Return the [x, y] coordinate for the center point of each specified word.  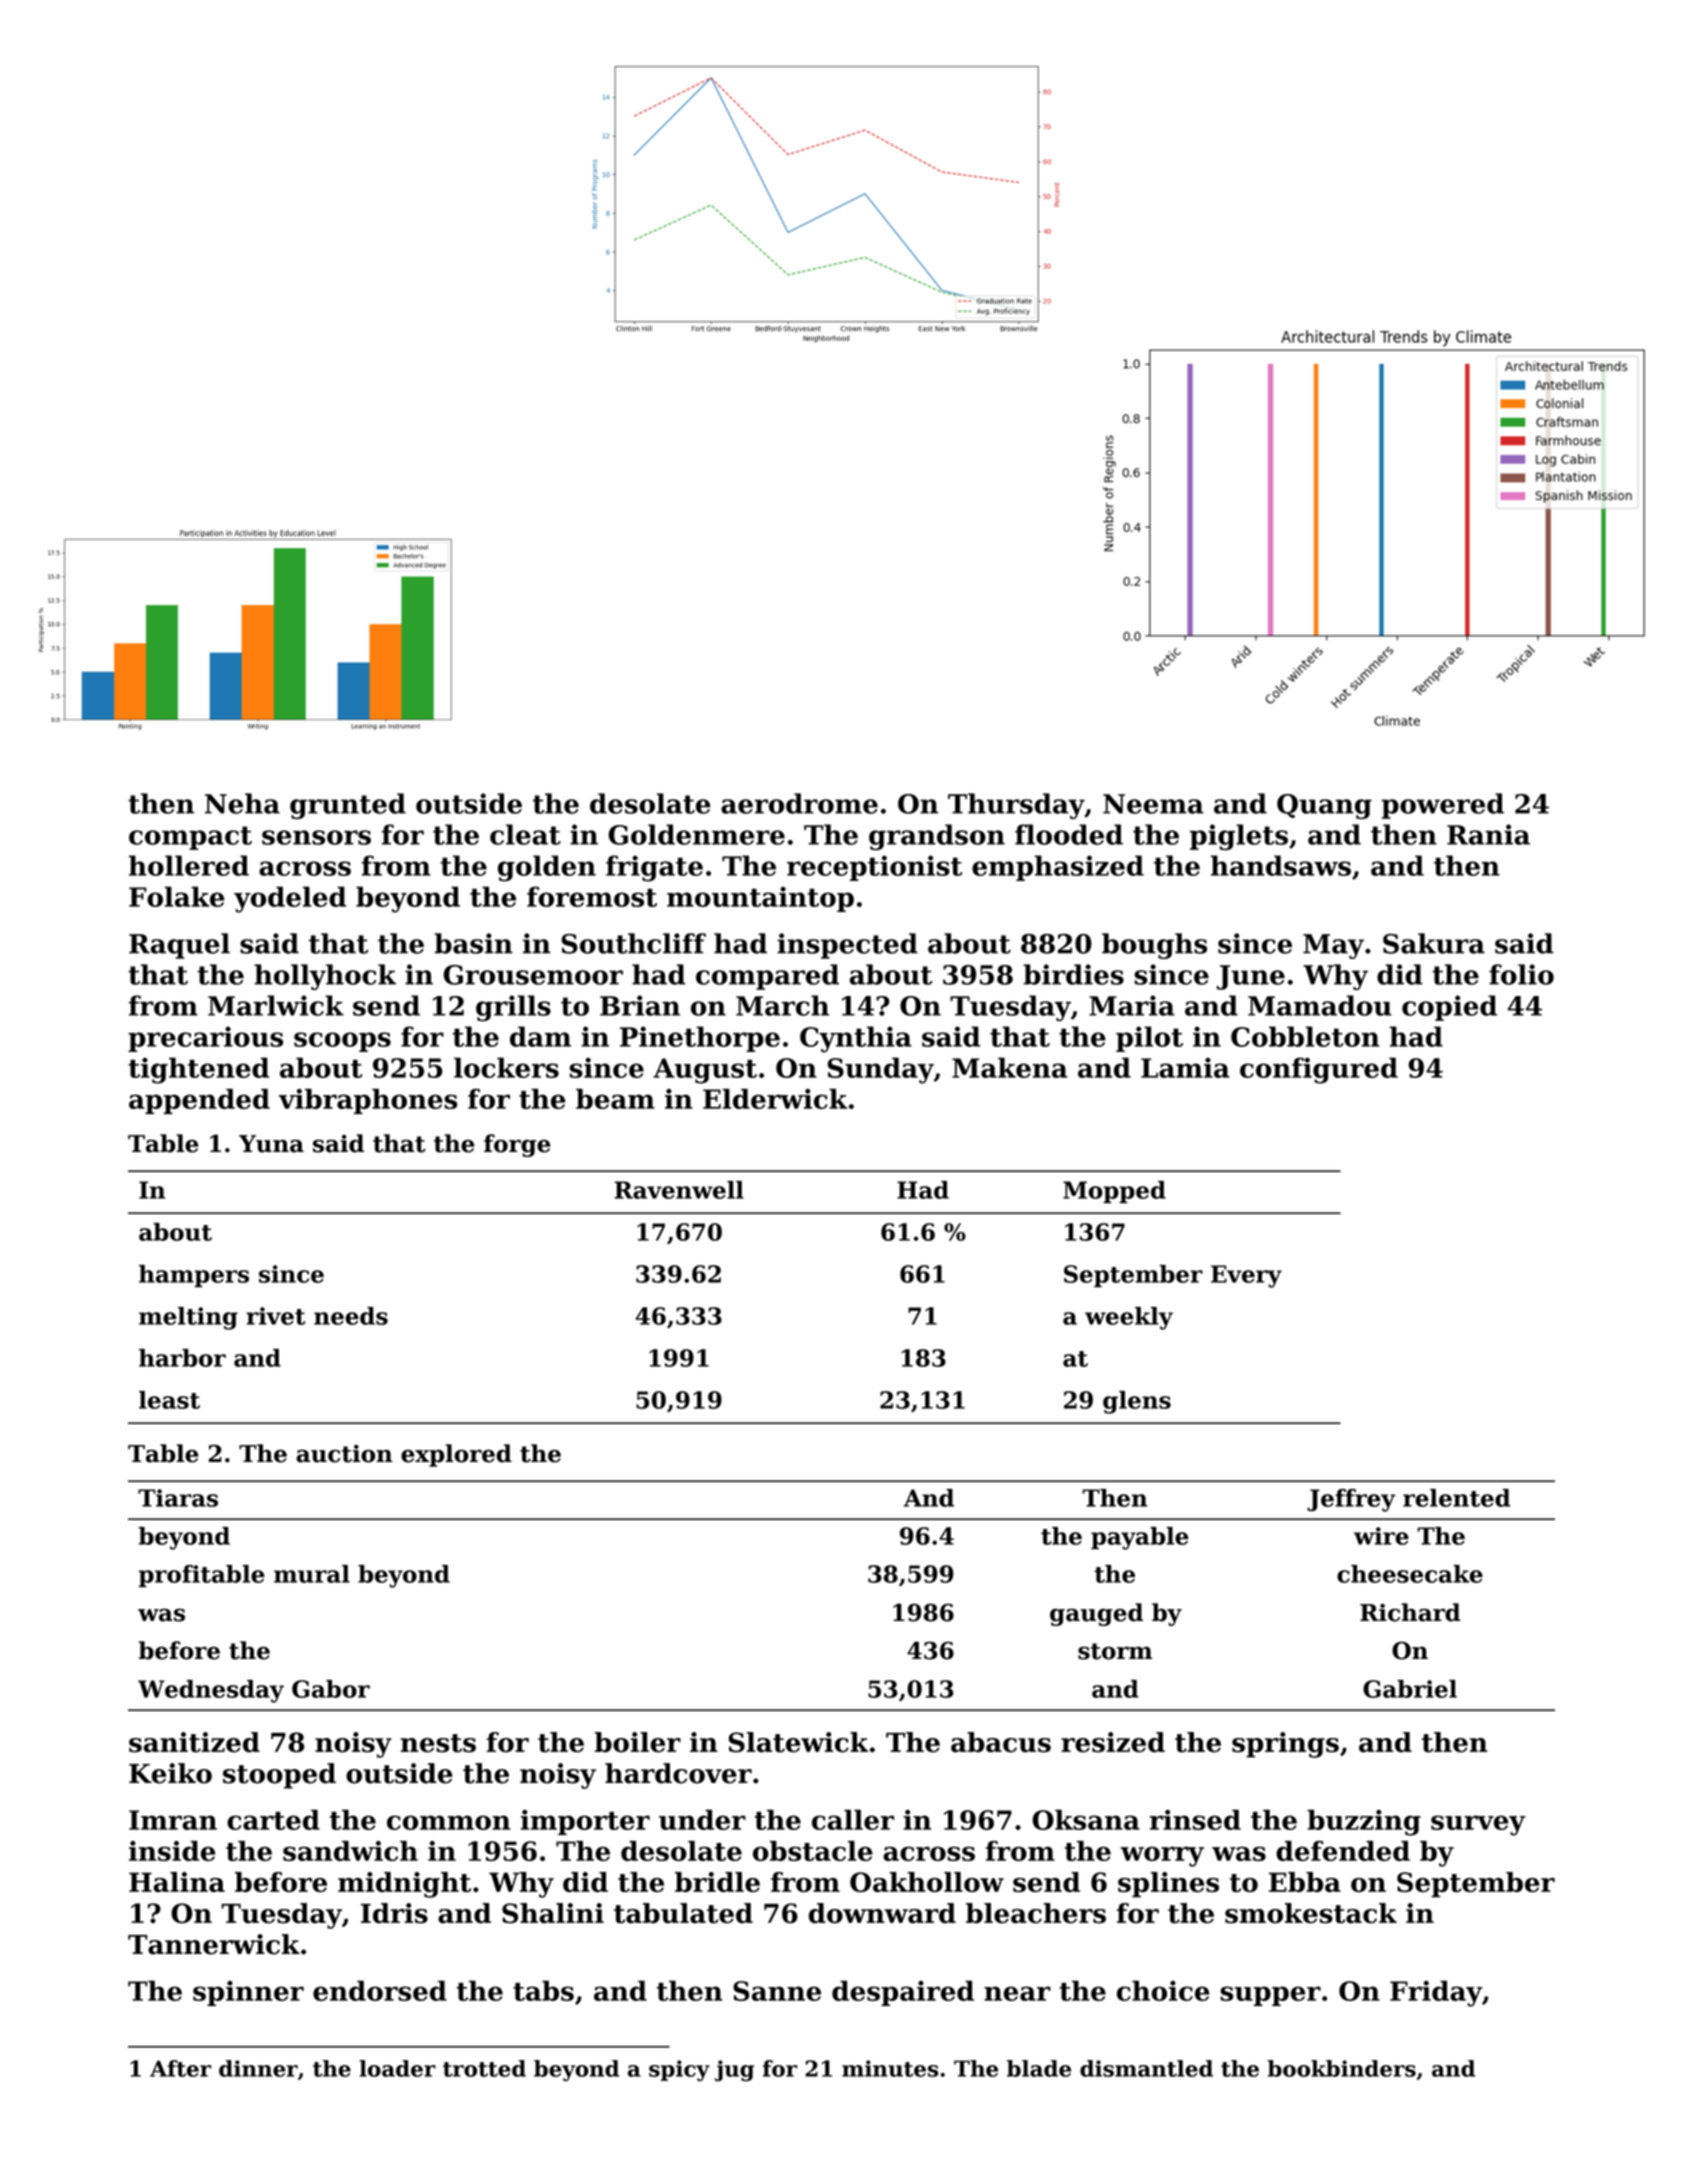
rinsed [1195, 1819]
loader [397, 2068]
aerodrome [799, 803]
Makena [1010, 1067]
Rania [1488, 834]
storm [1115, 1651]
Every [1246, 1276]
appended [199, 1101]
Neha [242, 803]
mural [312, 1574]
